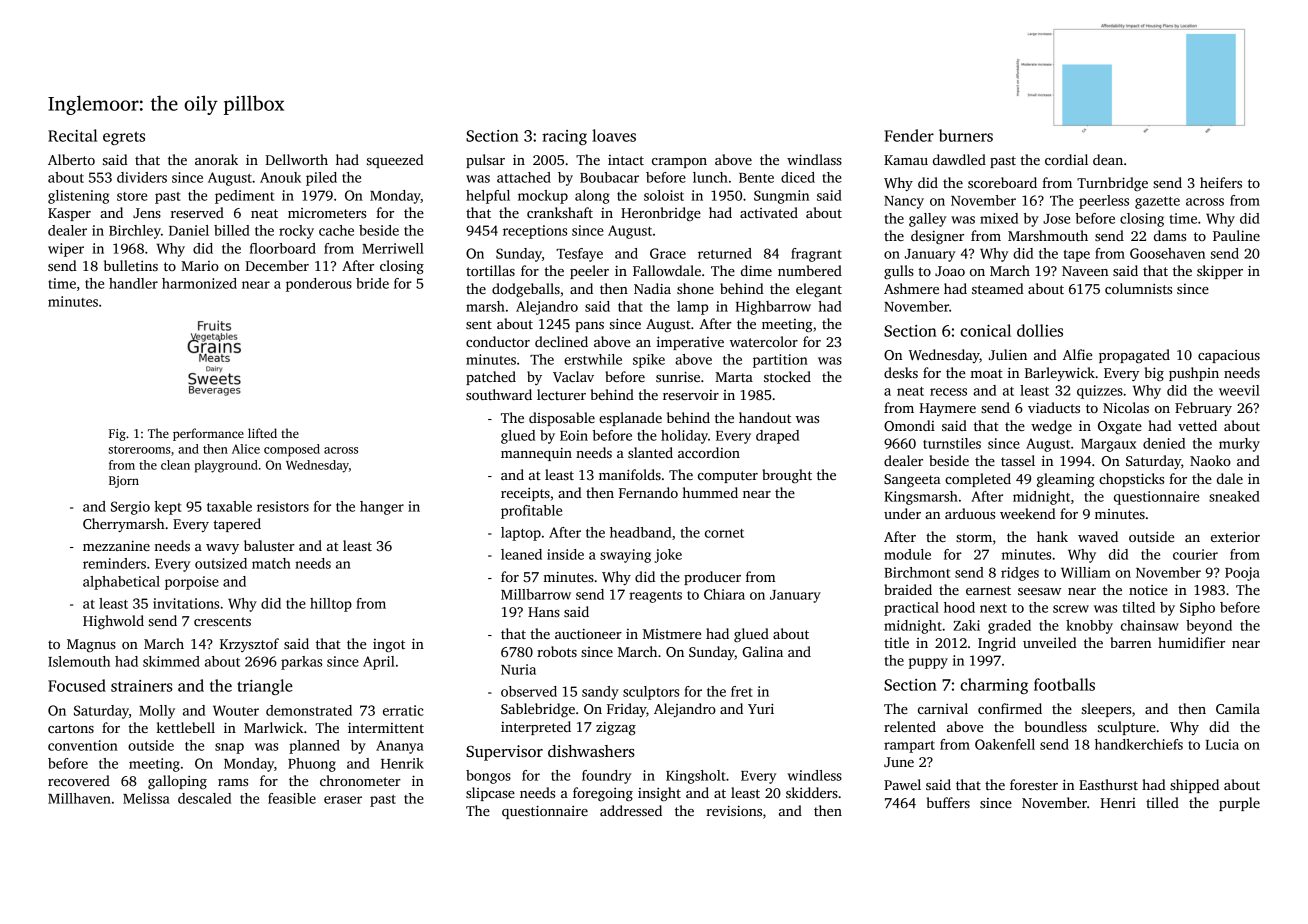  Describe the element at coordinates (904, 202) in the page. I see `Nancy` at that location.
